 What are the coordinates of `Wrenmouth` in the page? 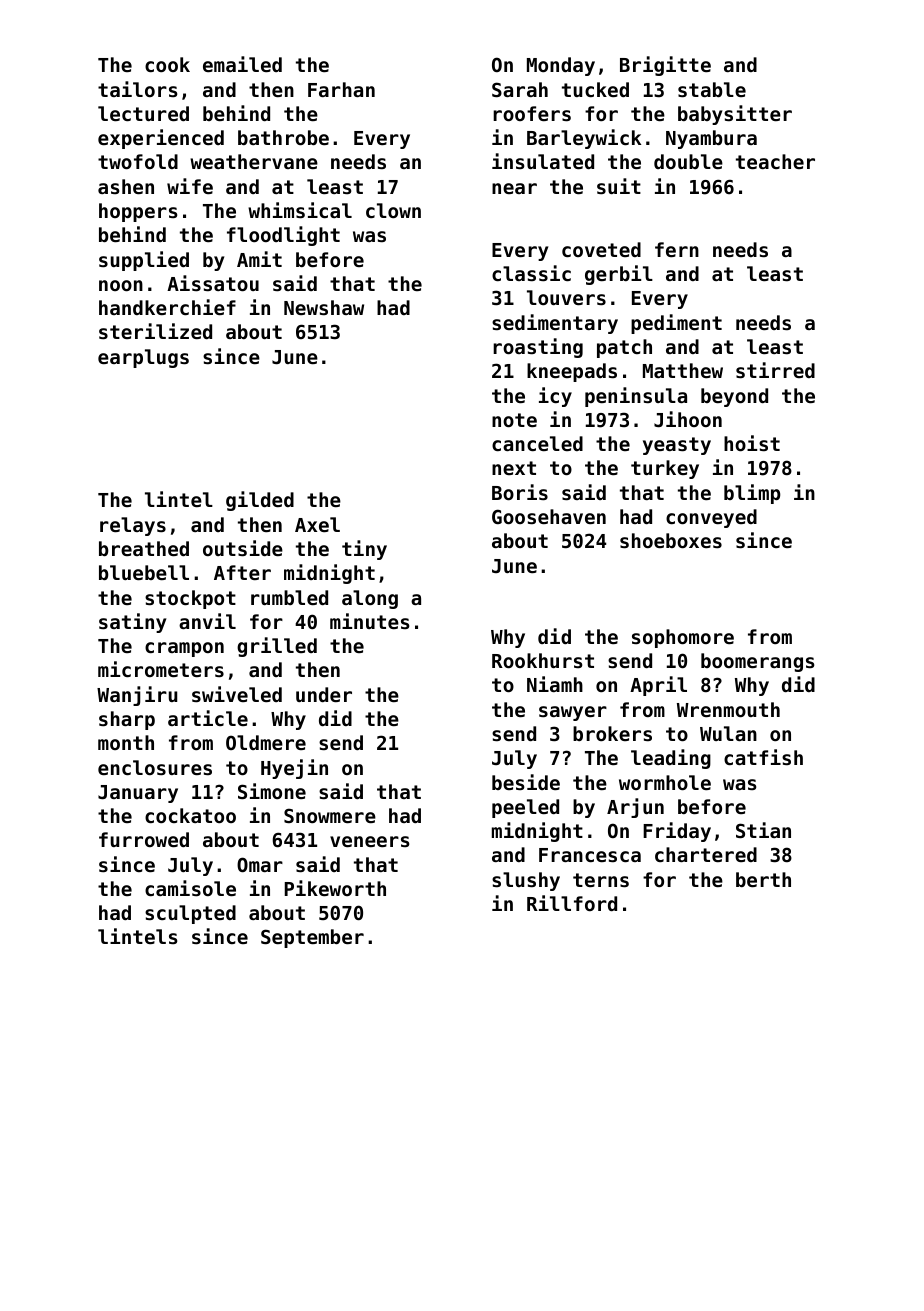 It's located at (728, 709).
